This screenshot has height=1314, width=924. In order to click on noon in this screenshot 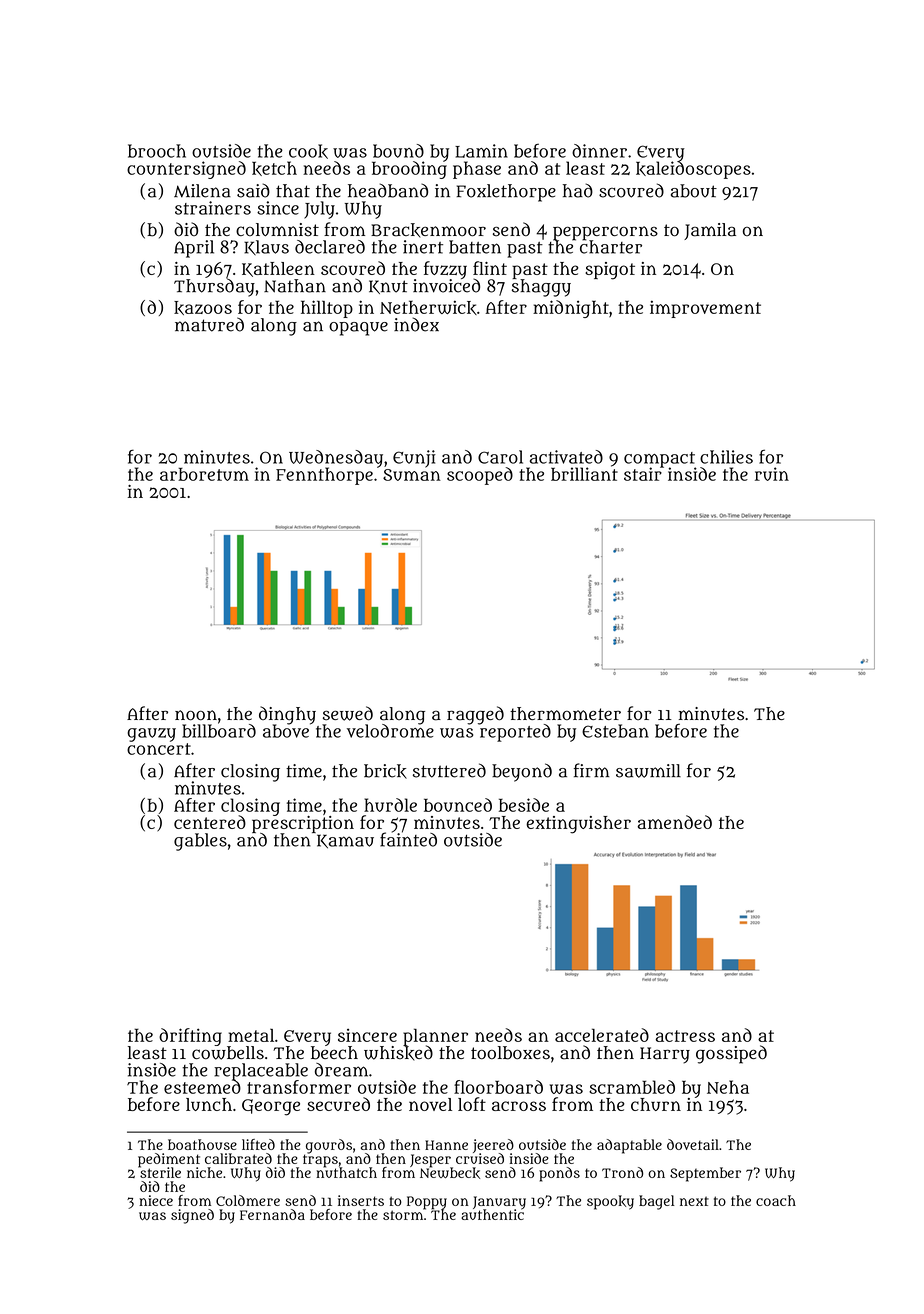, I will do `click(196, 715)`.
